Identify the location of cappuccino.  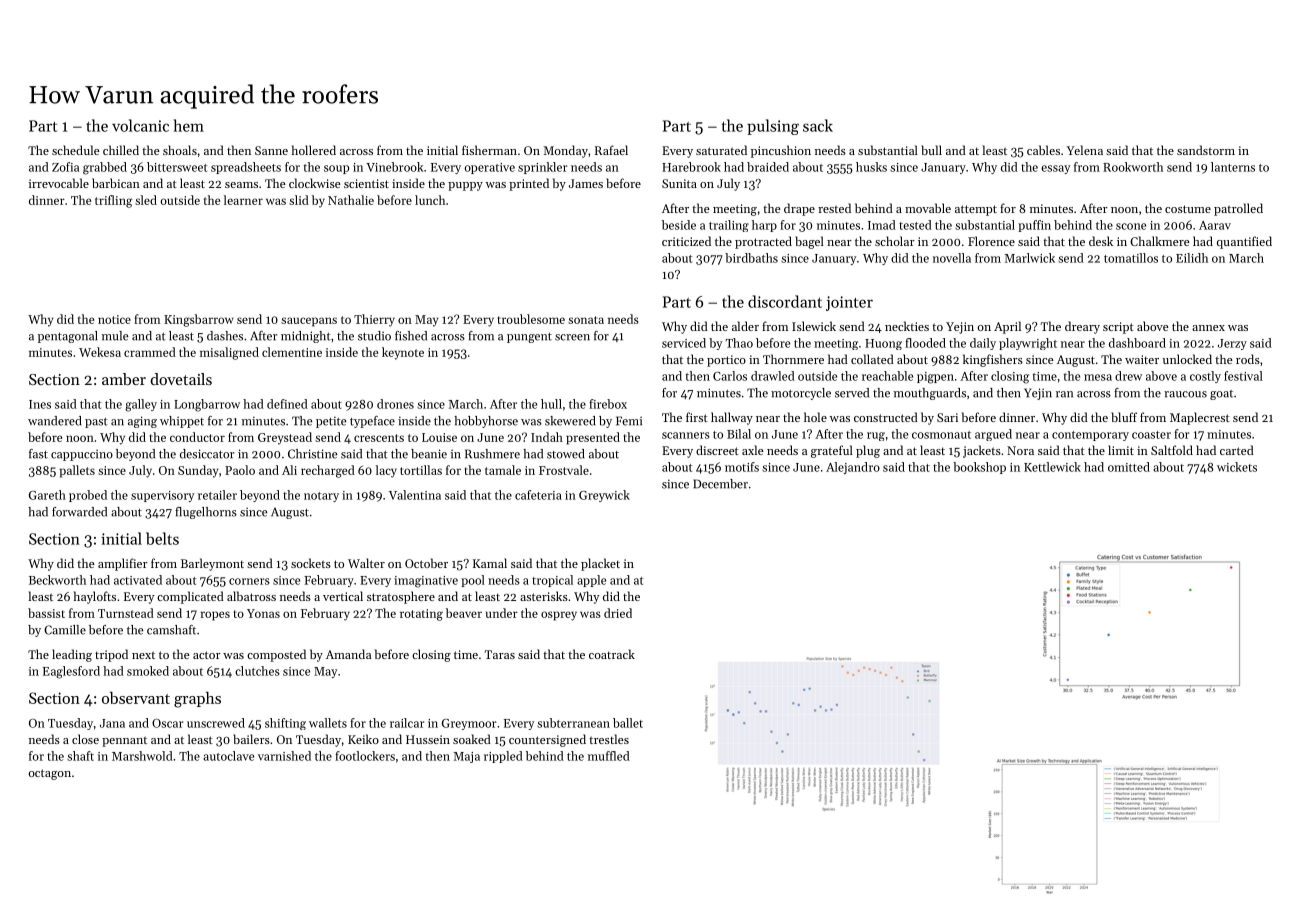
(82, 455).
